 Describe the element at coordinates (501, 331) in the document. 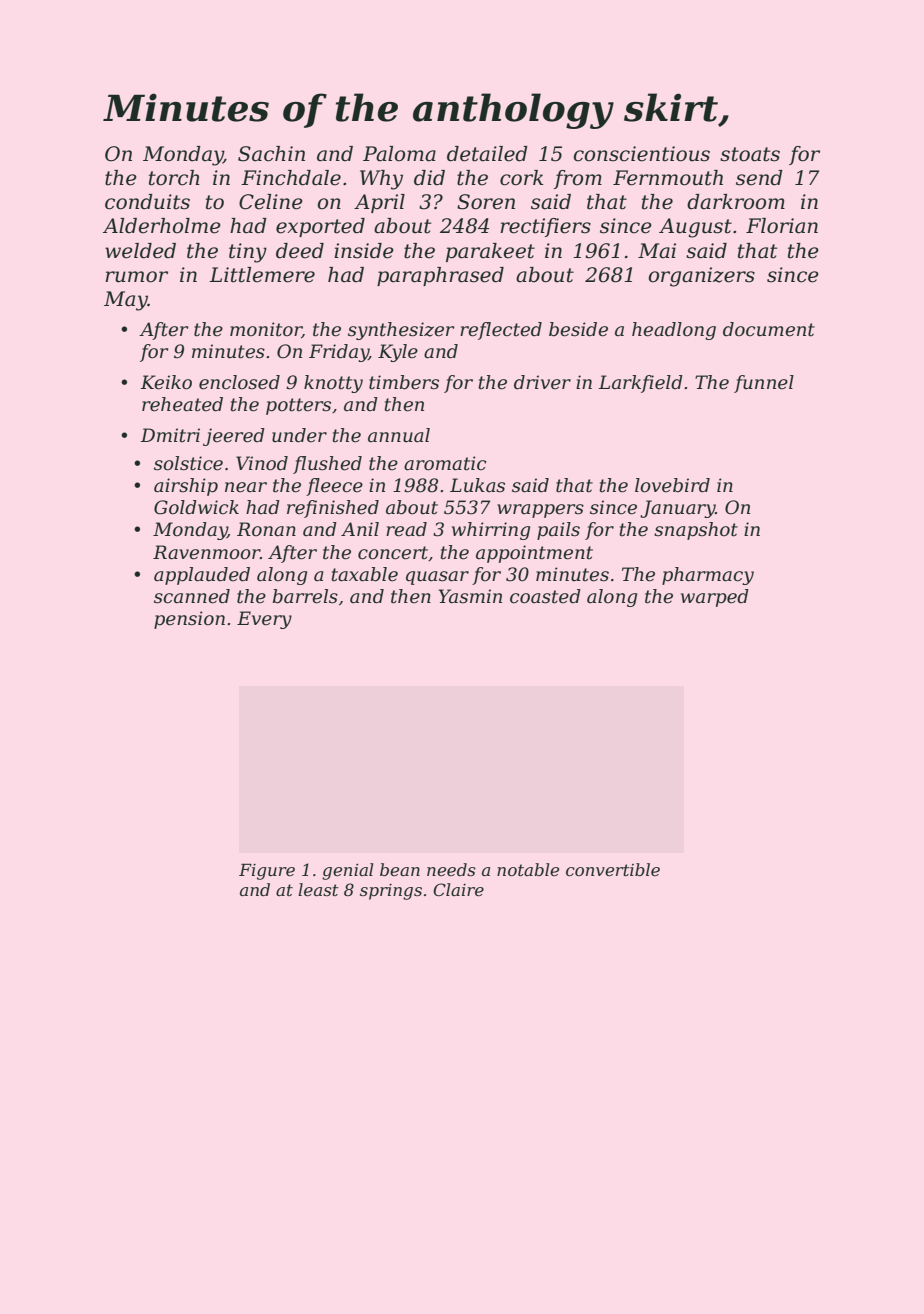

I see `reflected` at that location.
